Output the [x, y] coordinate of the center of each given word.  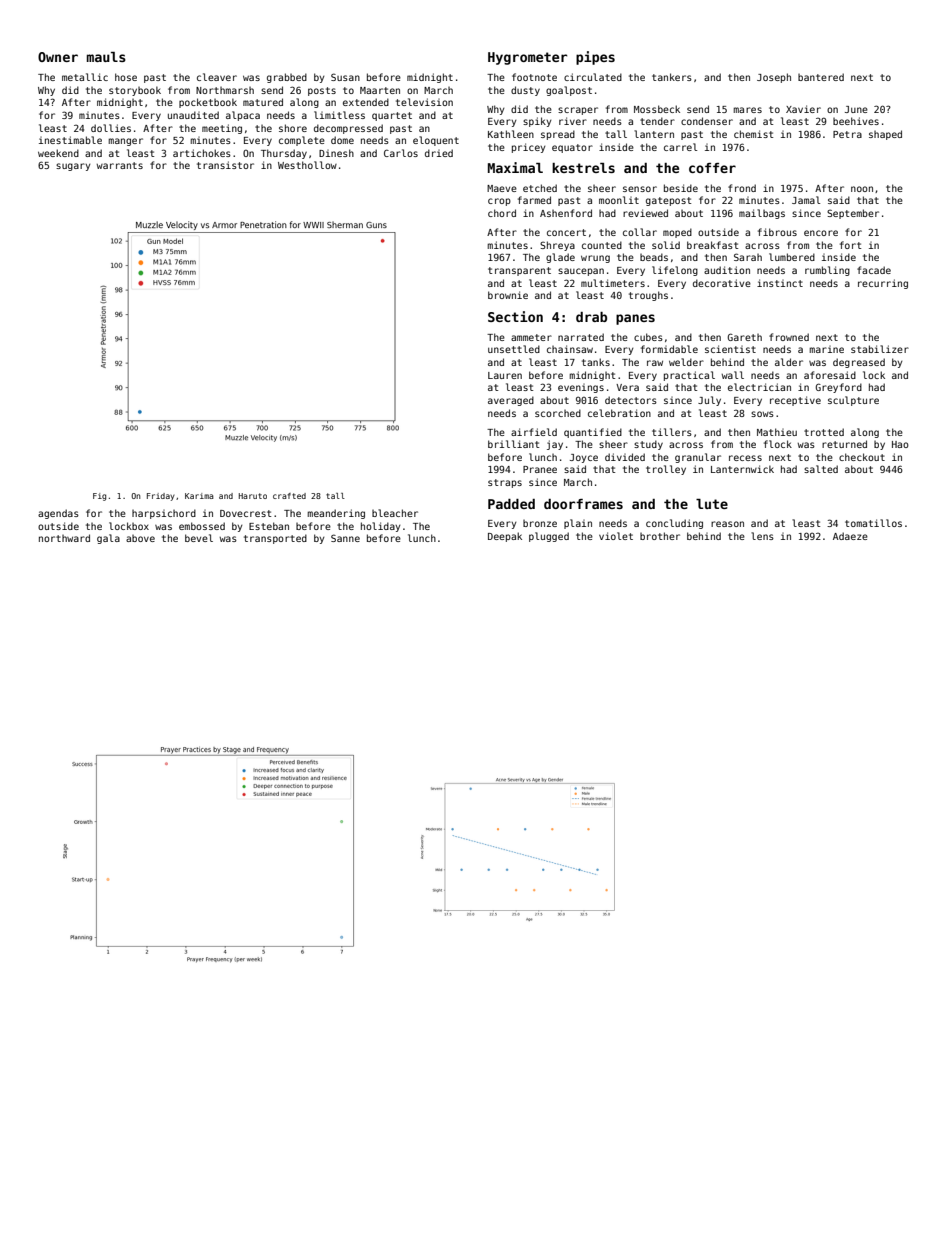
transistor [225, 165]
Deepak [505, 537]
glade [560, 258]
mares [747, 110]
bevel [199, 538]
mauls [106, 57]
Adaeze [850, 536]
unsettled [514, 349]
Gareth [744, 337]
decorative [722, 283]
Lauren [505, 375]
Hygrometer [528, 58]
